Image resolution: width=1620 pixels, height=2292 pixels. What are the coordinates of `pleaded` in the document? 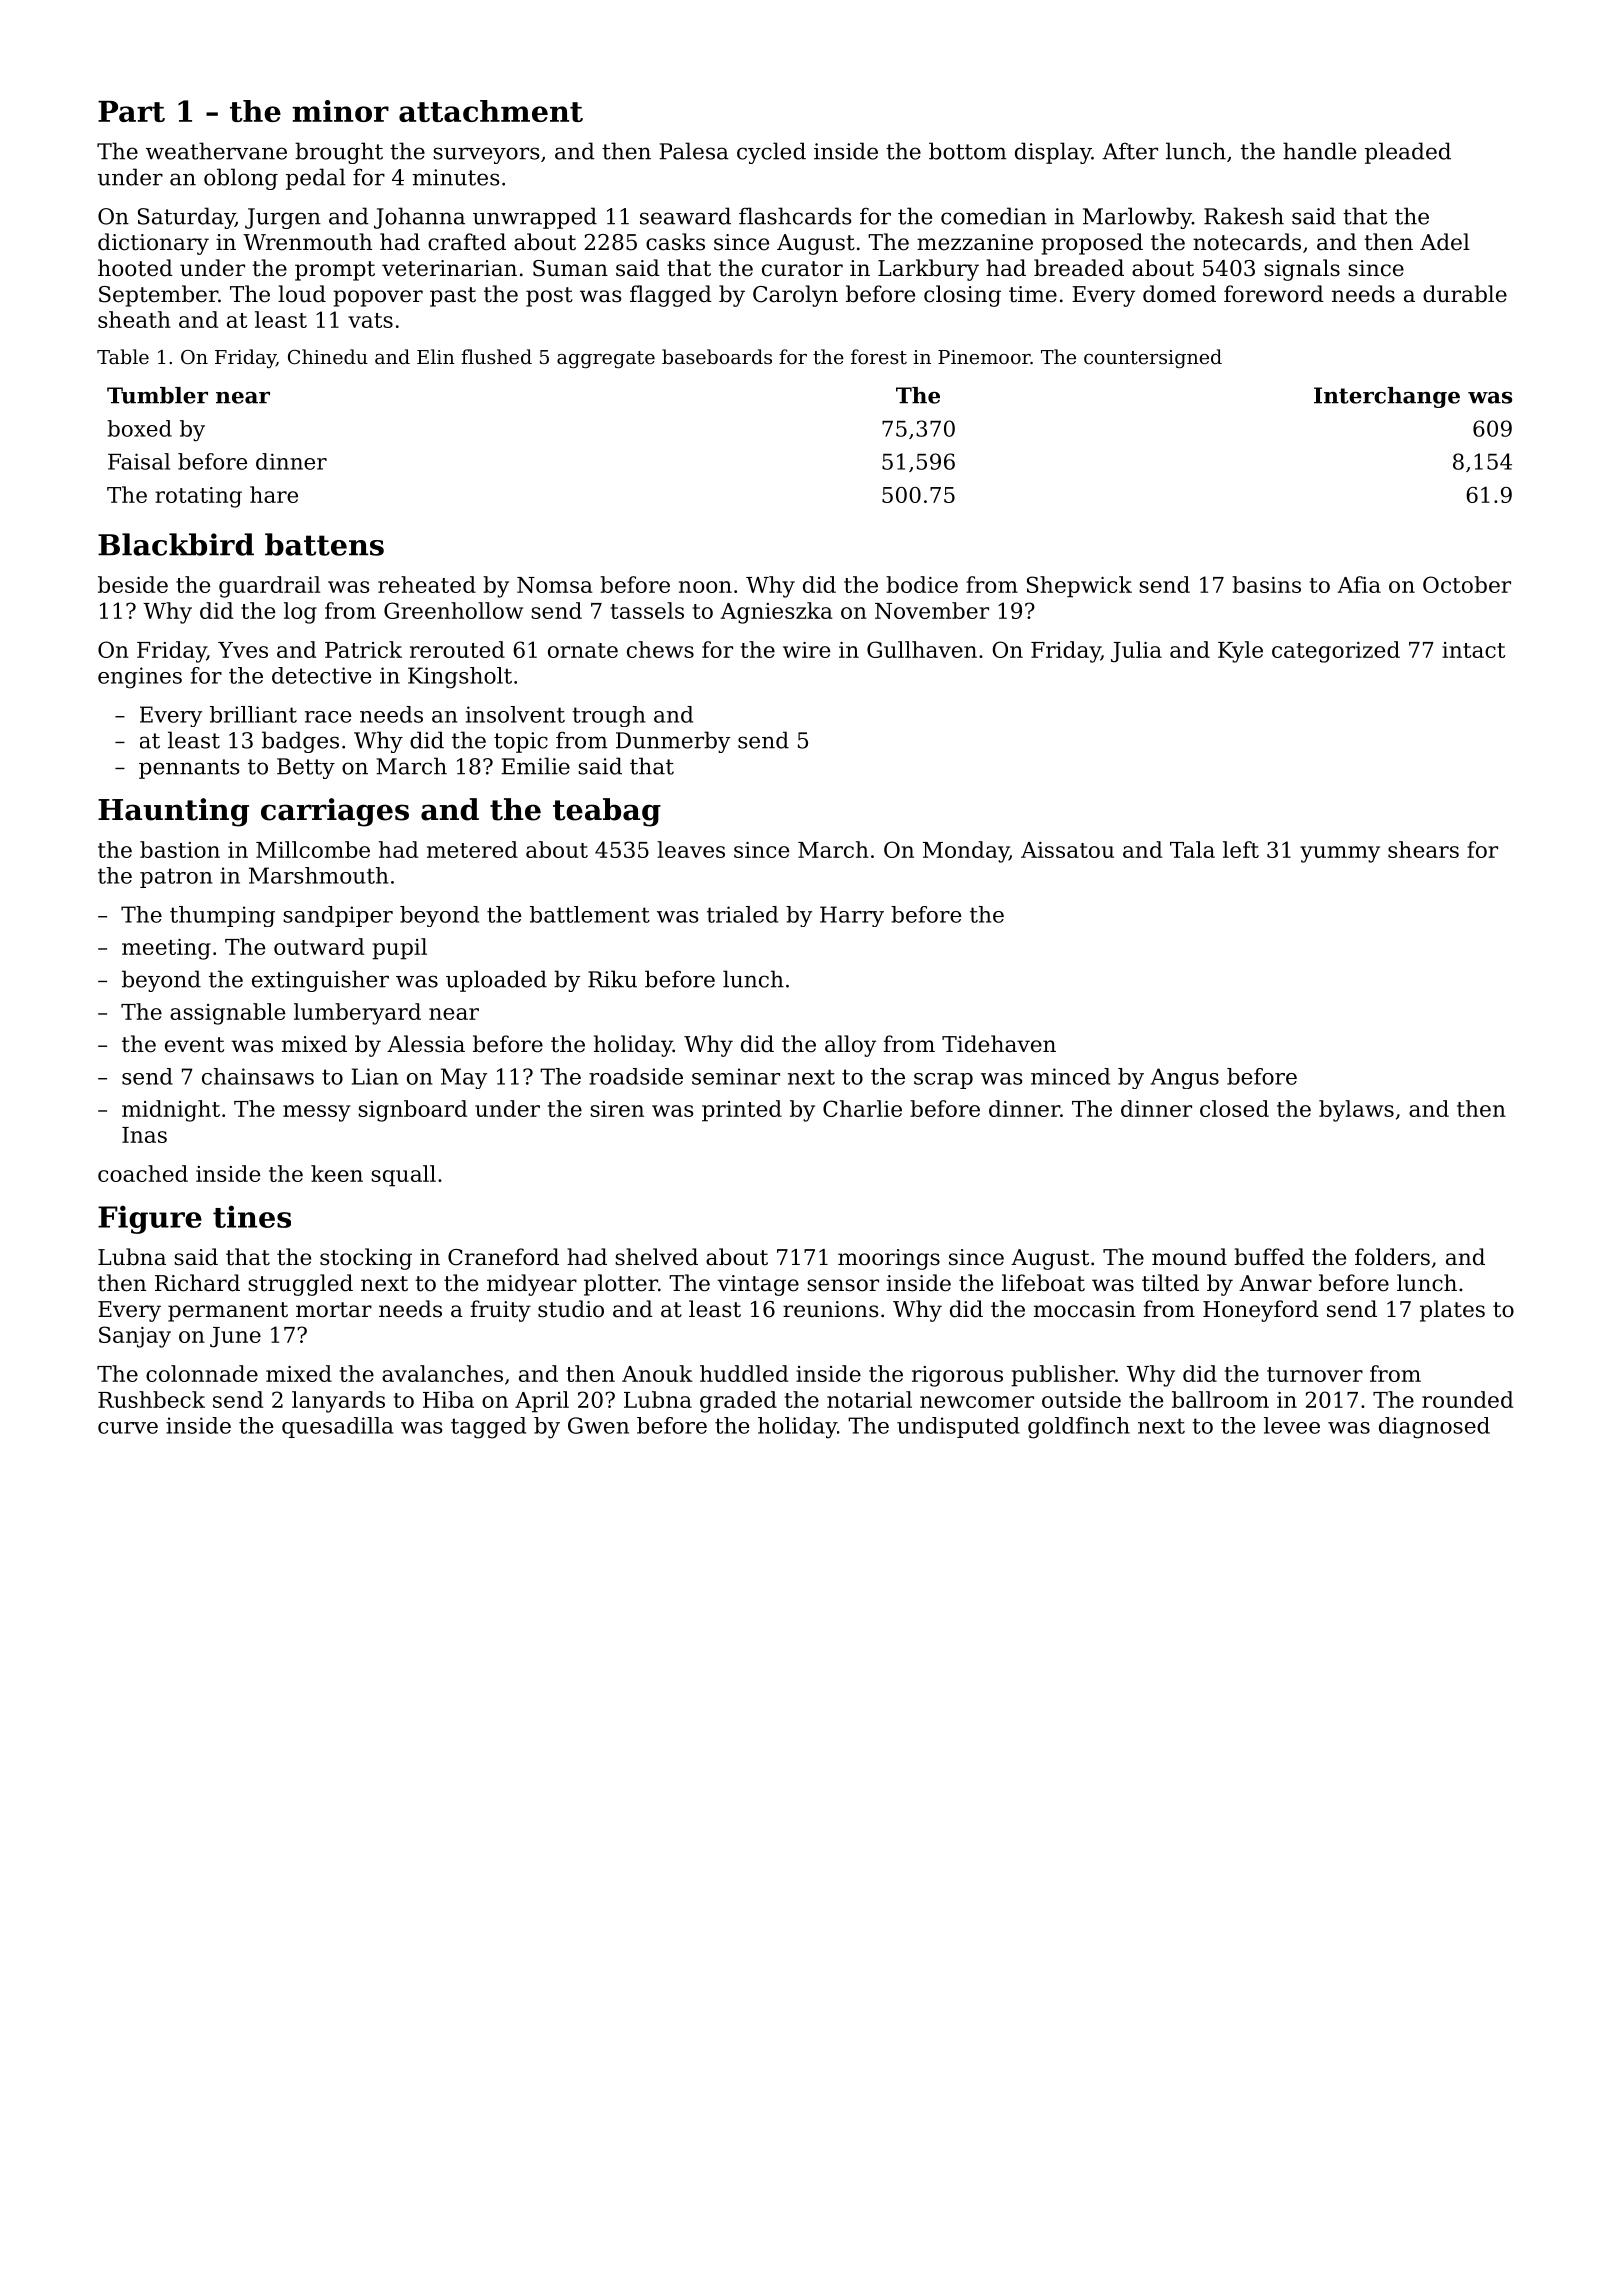 It's located at (1408, 153).
